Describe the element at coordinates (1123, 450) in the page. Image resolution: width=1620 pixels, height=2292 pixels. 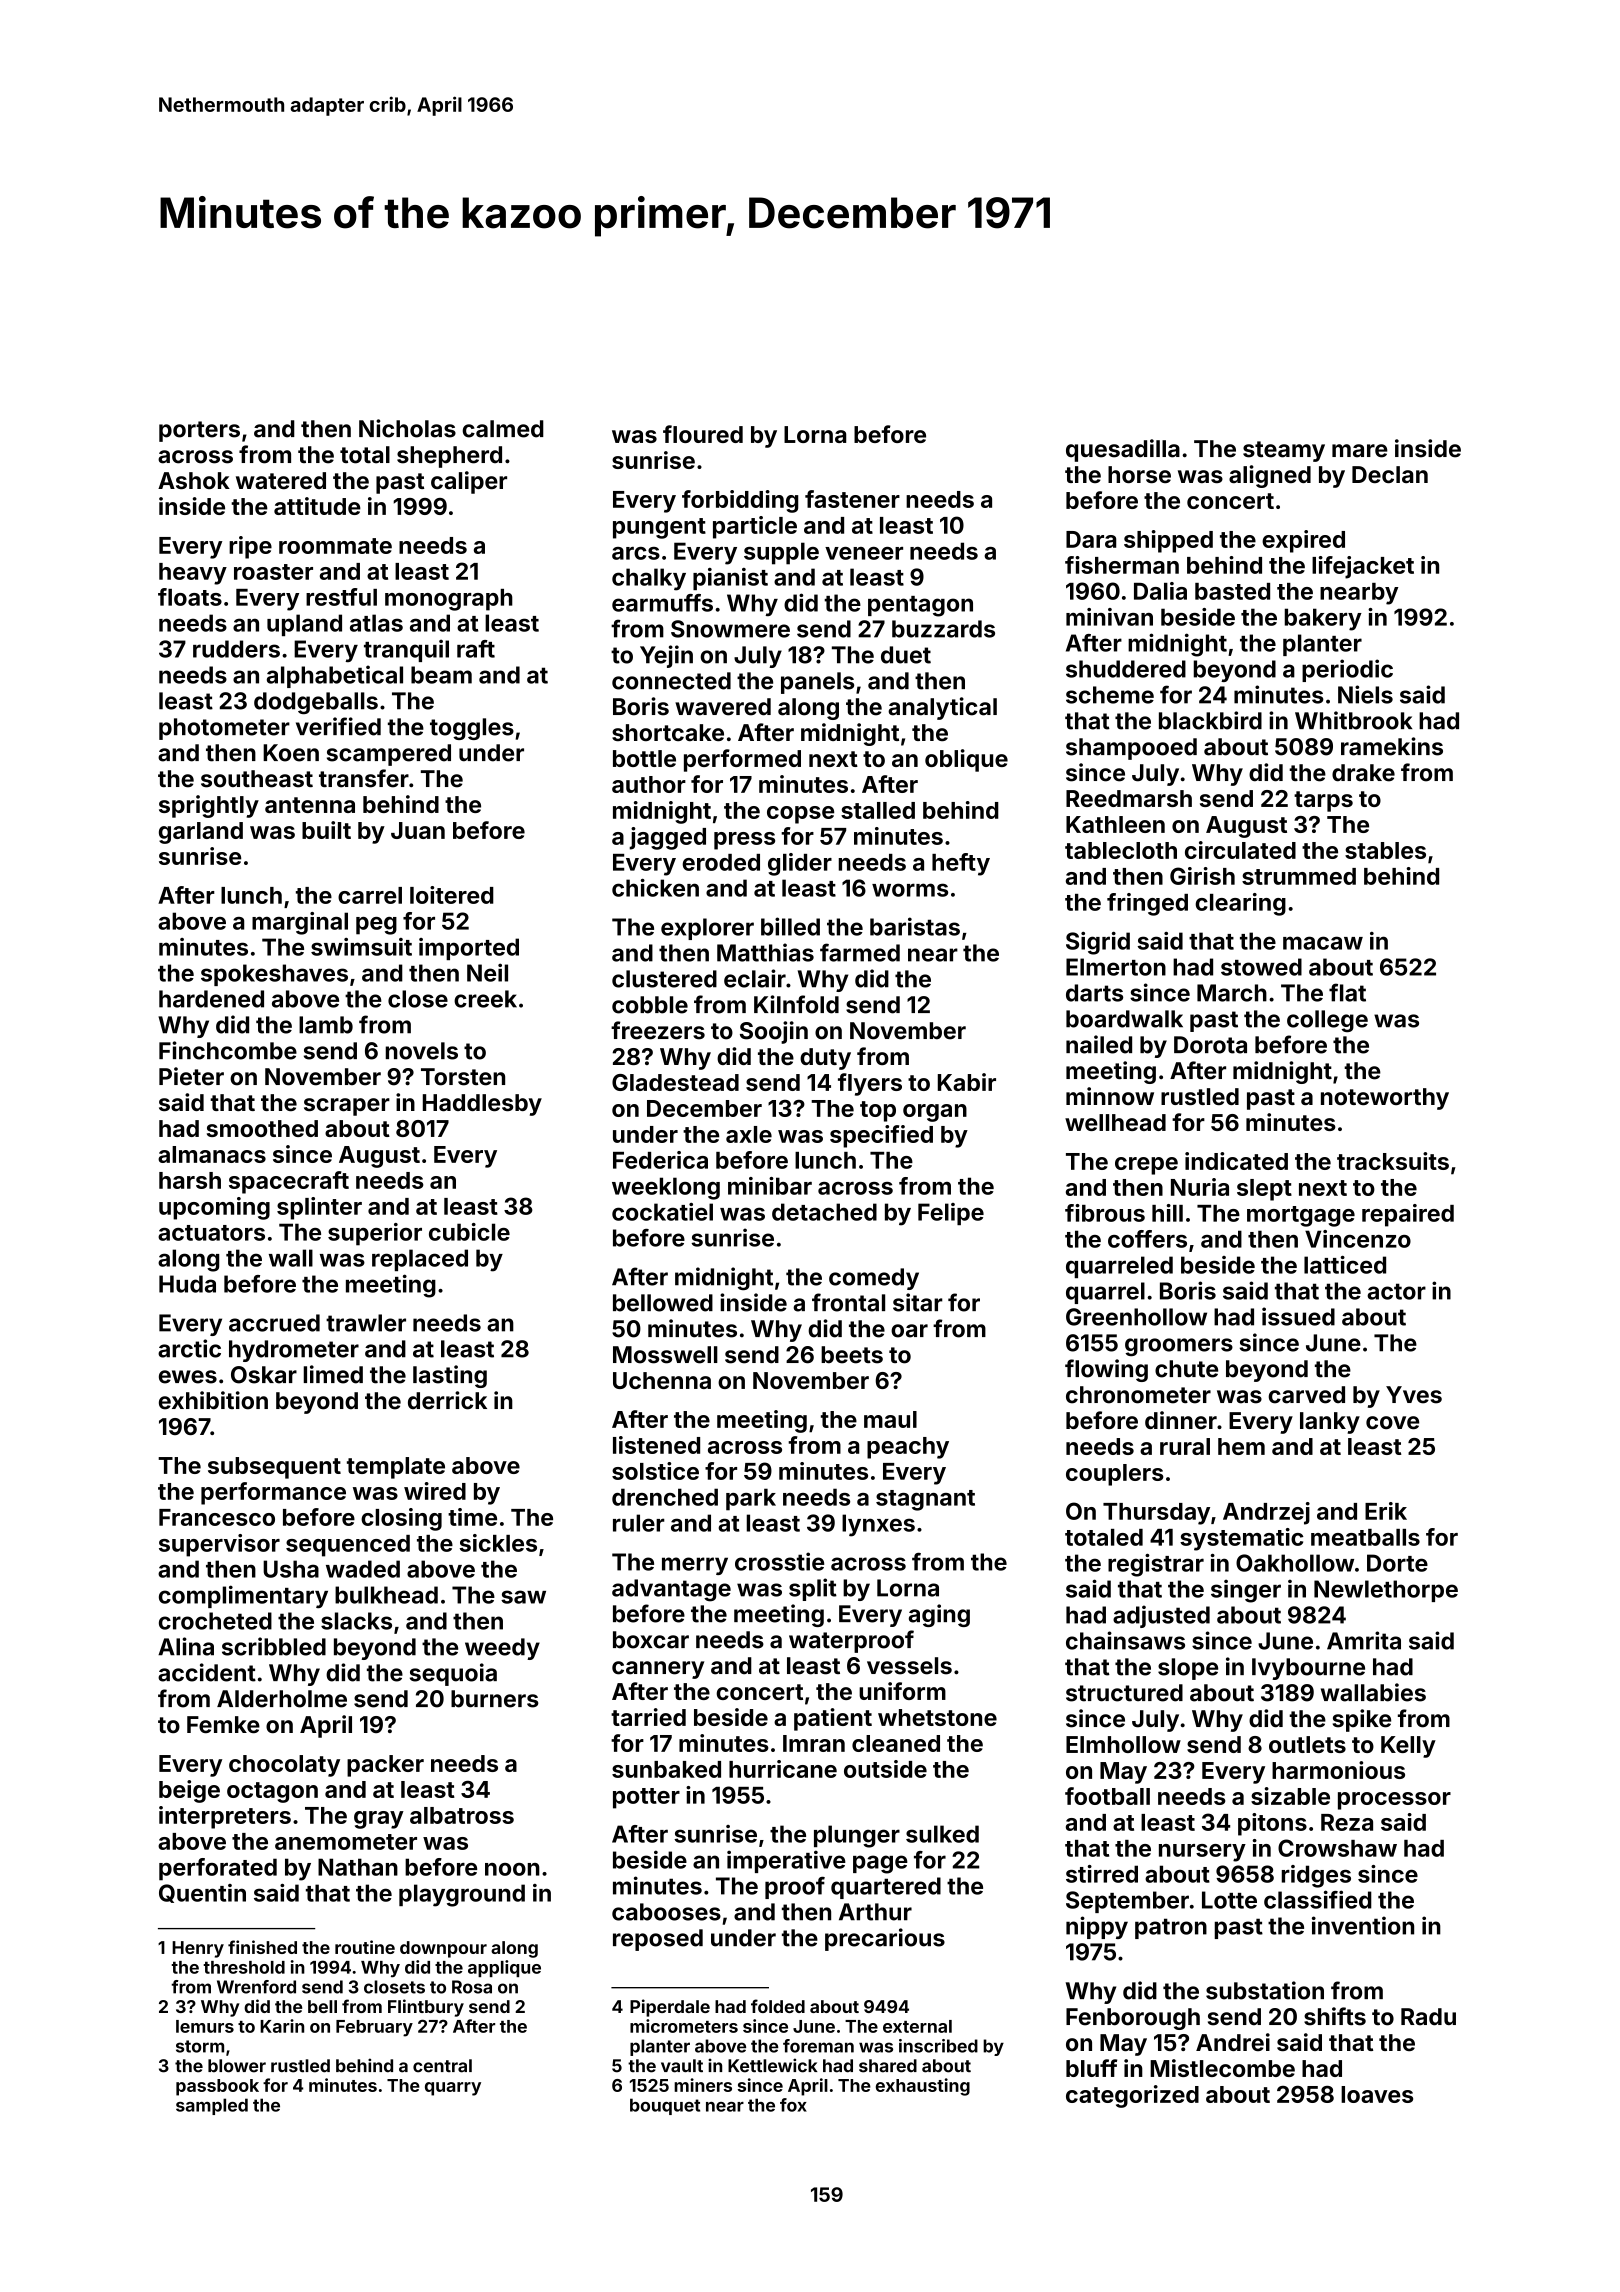
I see `quesadilla` at that location.
